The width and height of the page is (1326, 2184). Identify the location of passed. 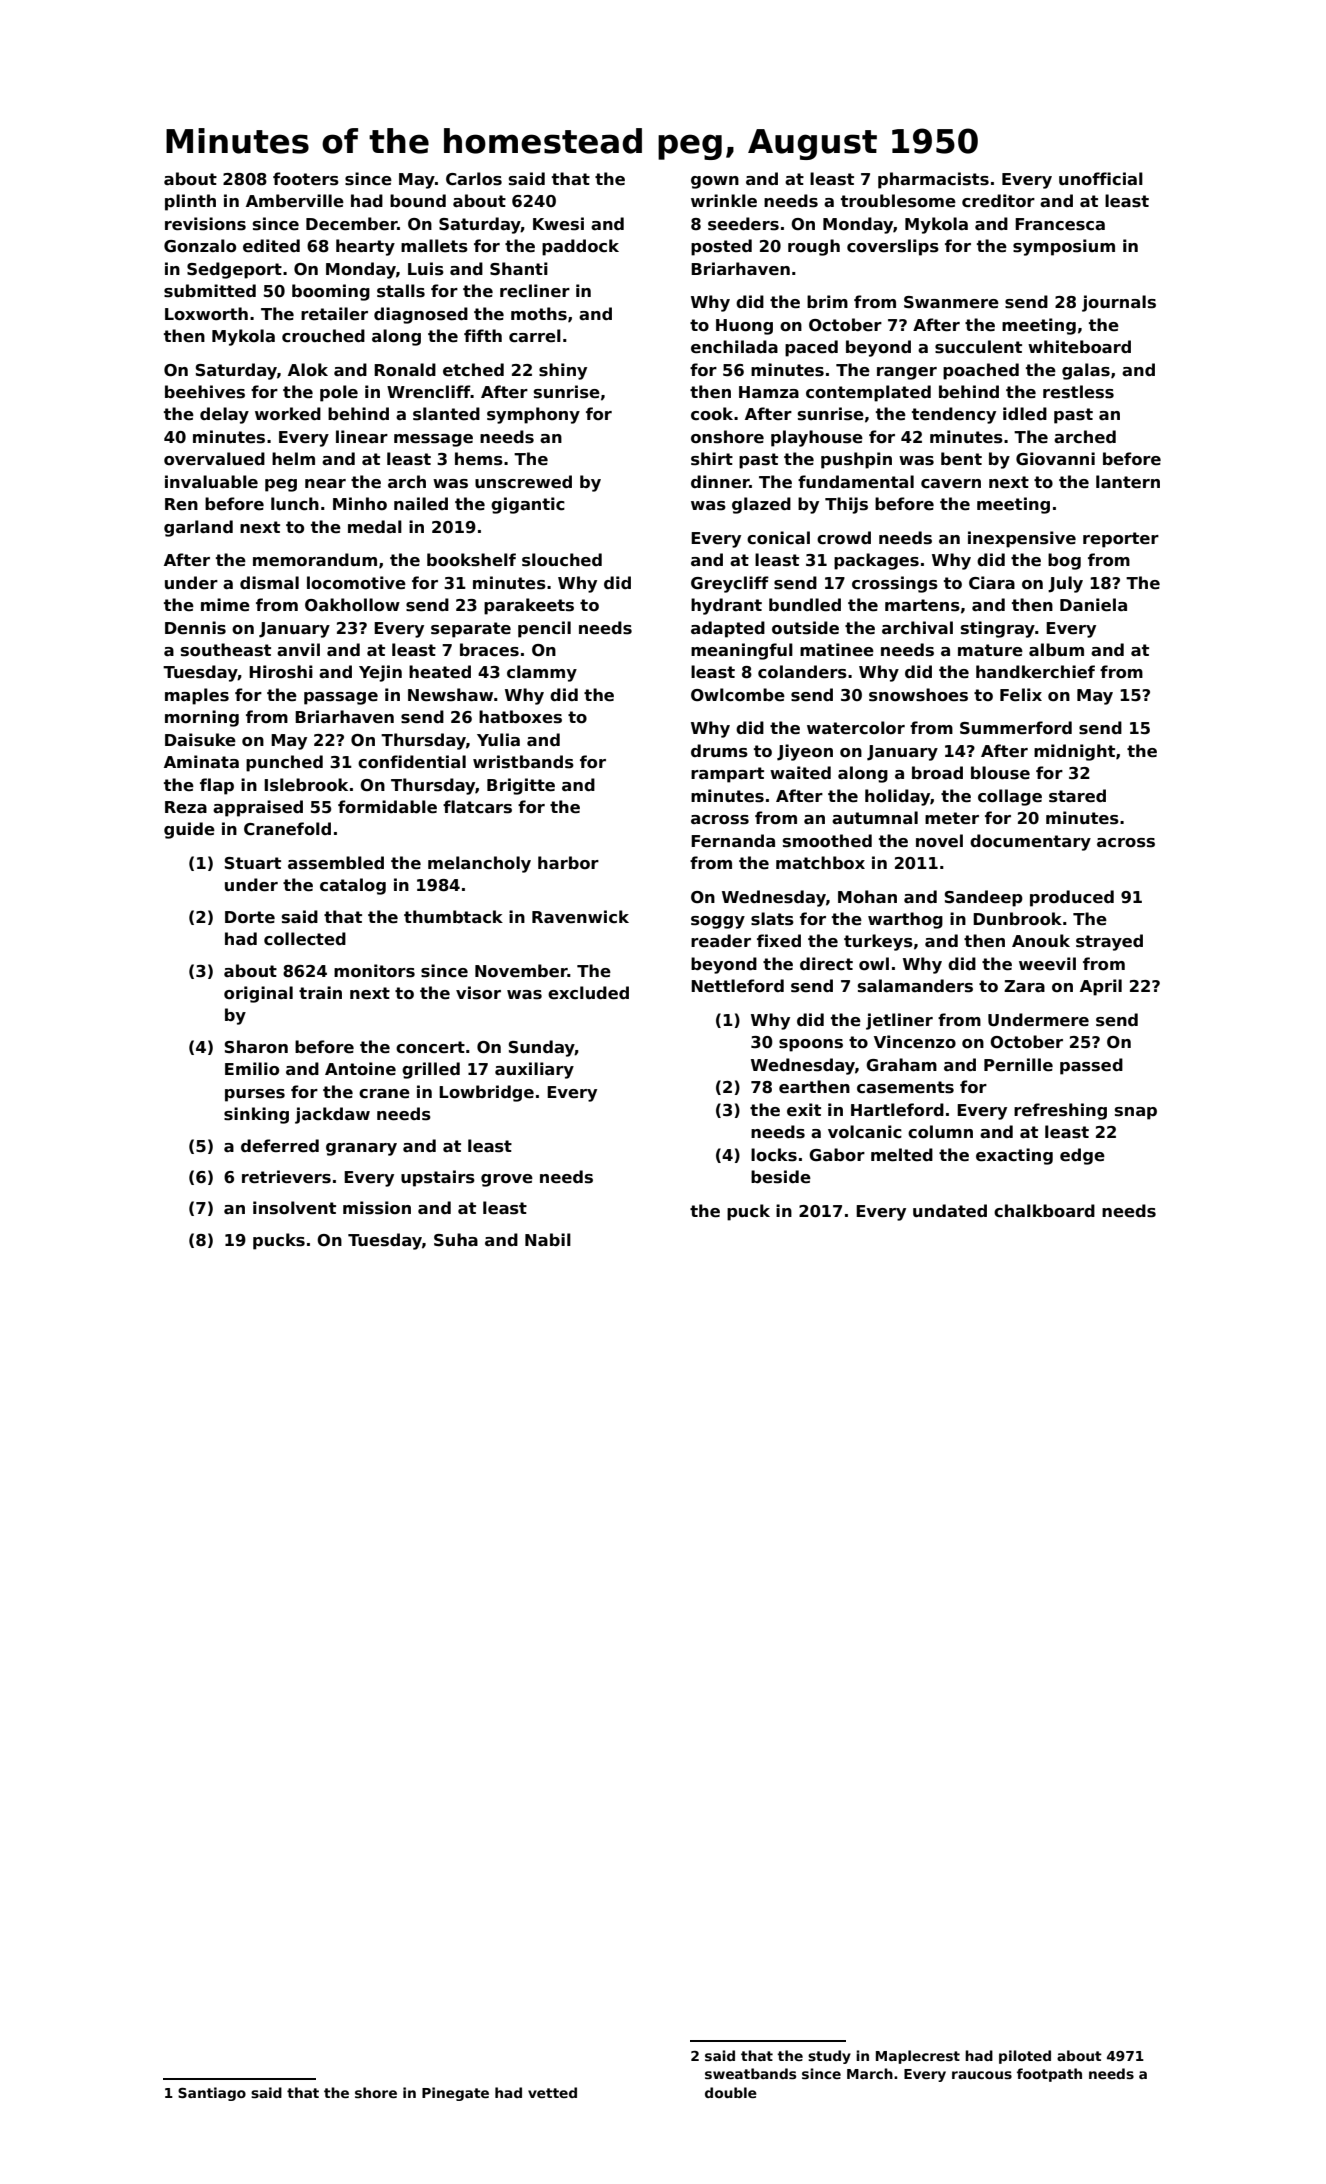
(1091, 1066).
